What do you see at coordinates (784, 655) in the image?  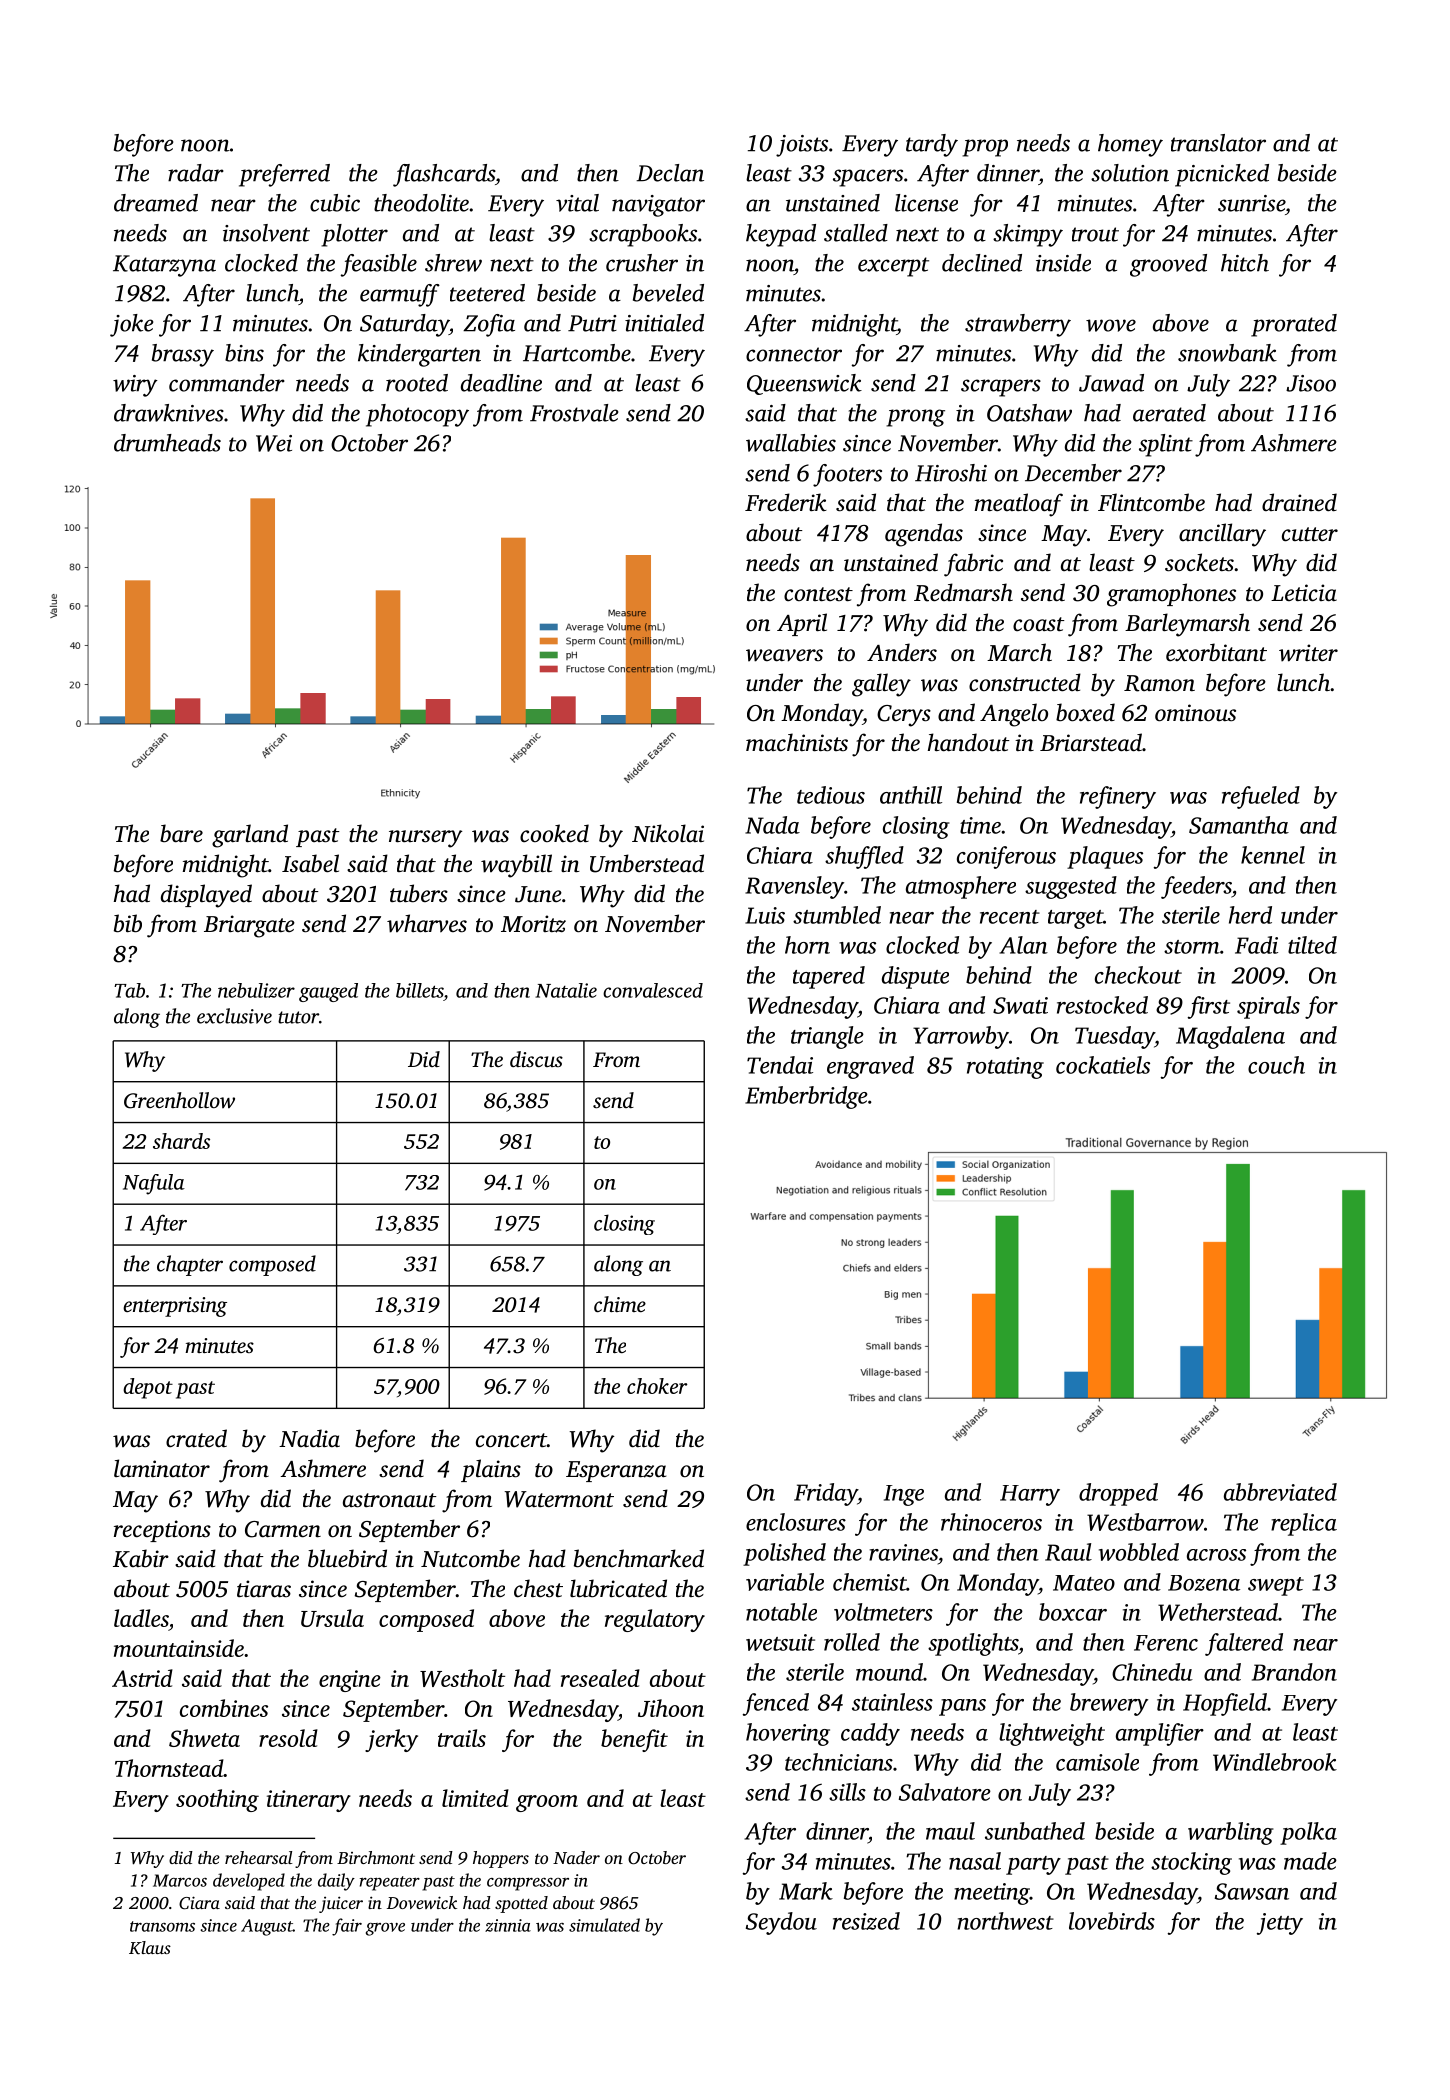 I see `weavers` at bounding box center [784, 655].
